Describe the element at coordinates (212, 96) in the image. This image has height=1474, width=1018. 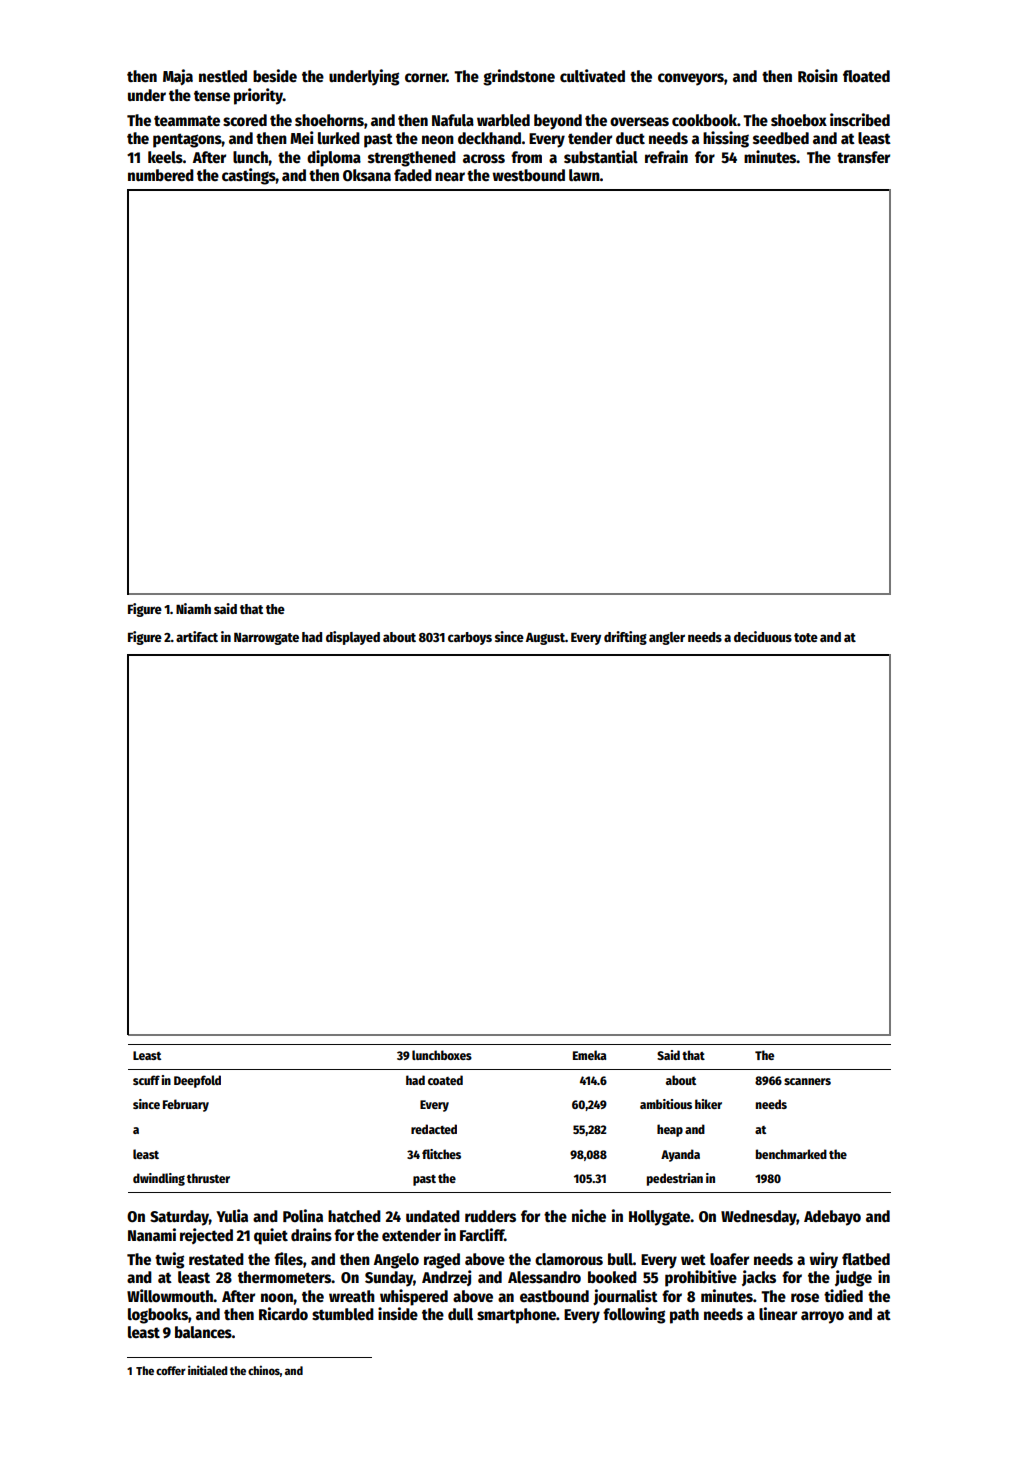
I see `tense` at that location.
